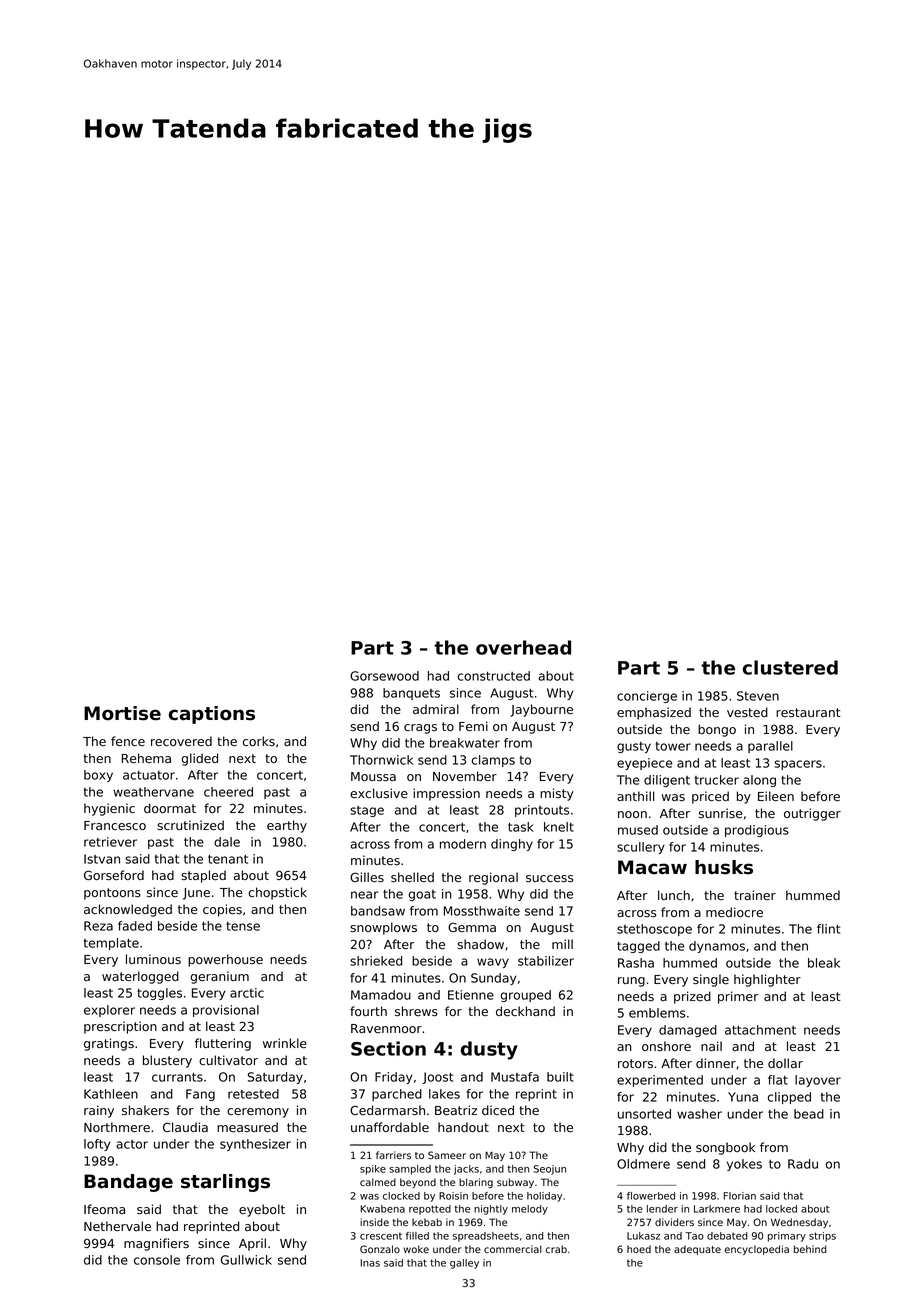  I want to click on trainer, so click(755, 895).
